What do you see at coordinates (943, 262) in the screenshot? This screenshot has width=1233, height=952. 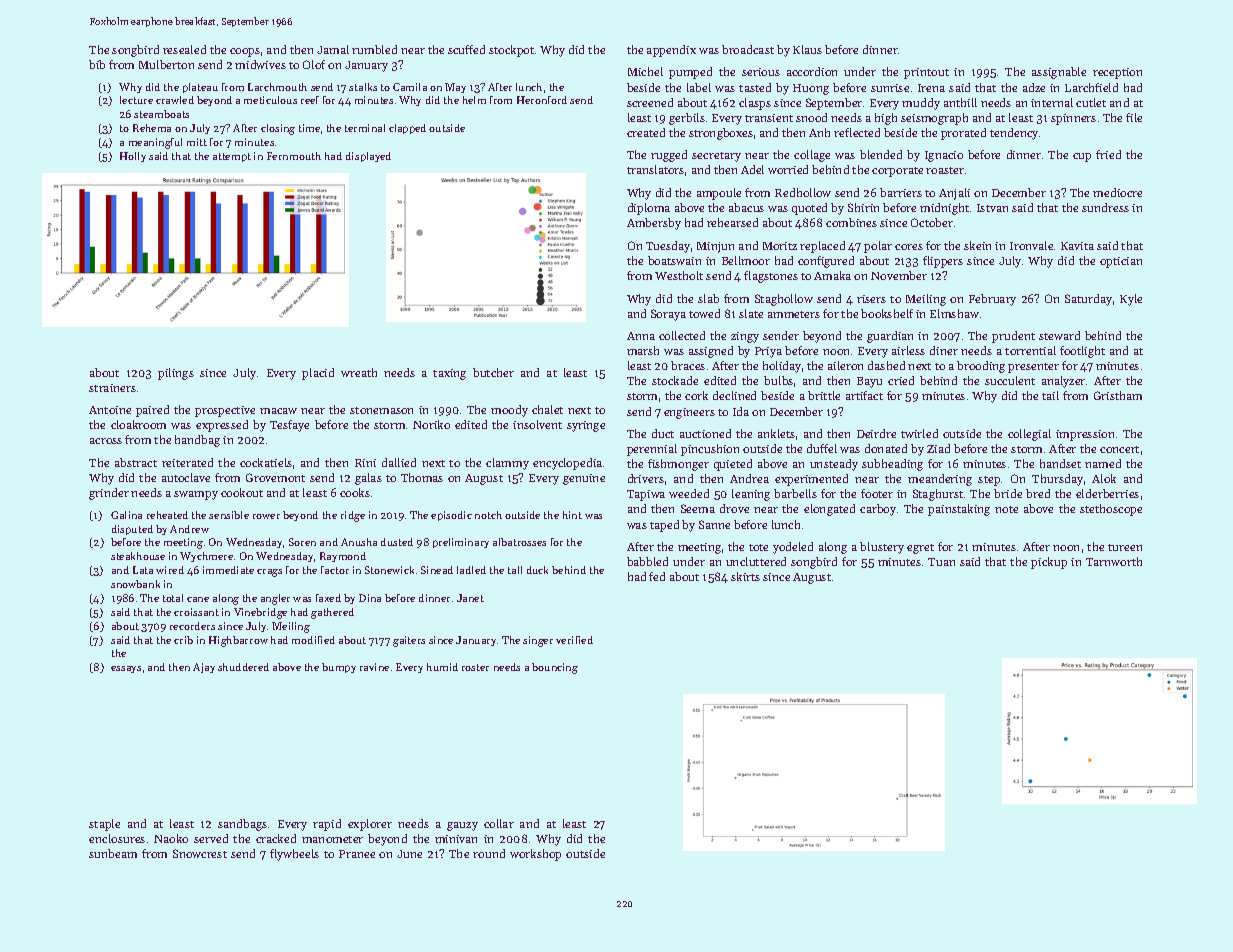 I see `flippers` at bounding box center [943, 262].
